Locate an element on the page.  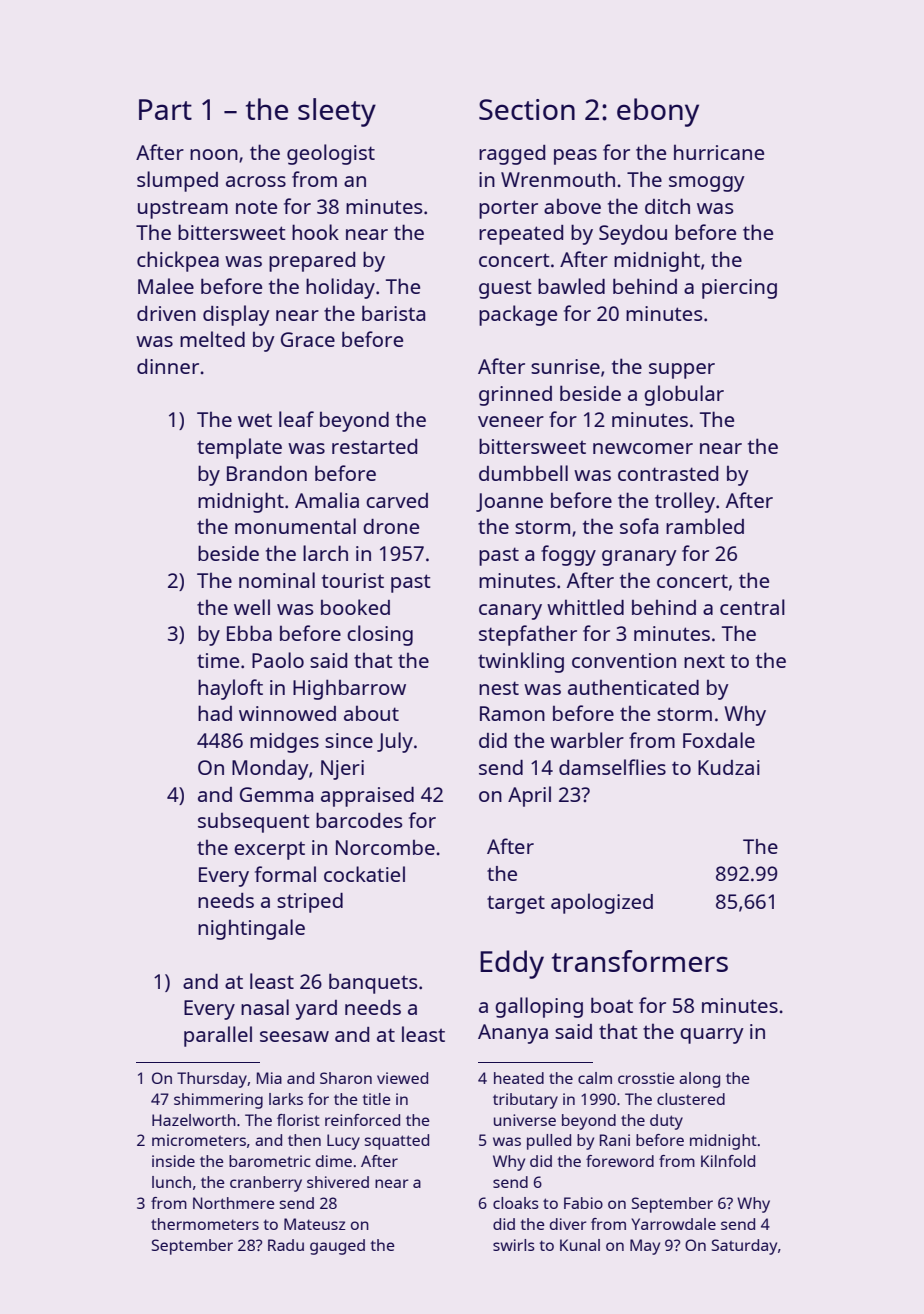
ragged is located at coordinates (512, 155).
